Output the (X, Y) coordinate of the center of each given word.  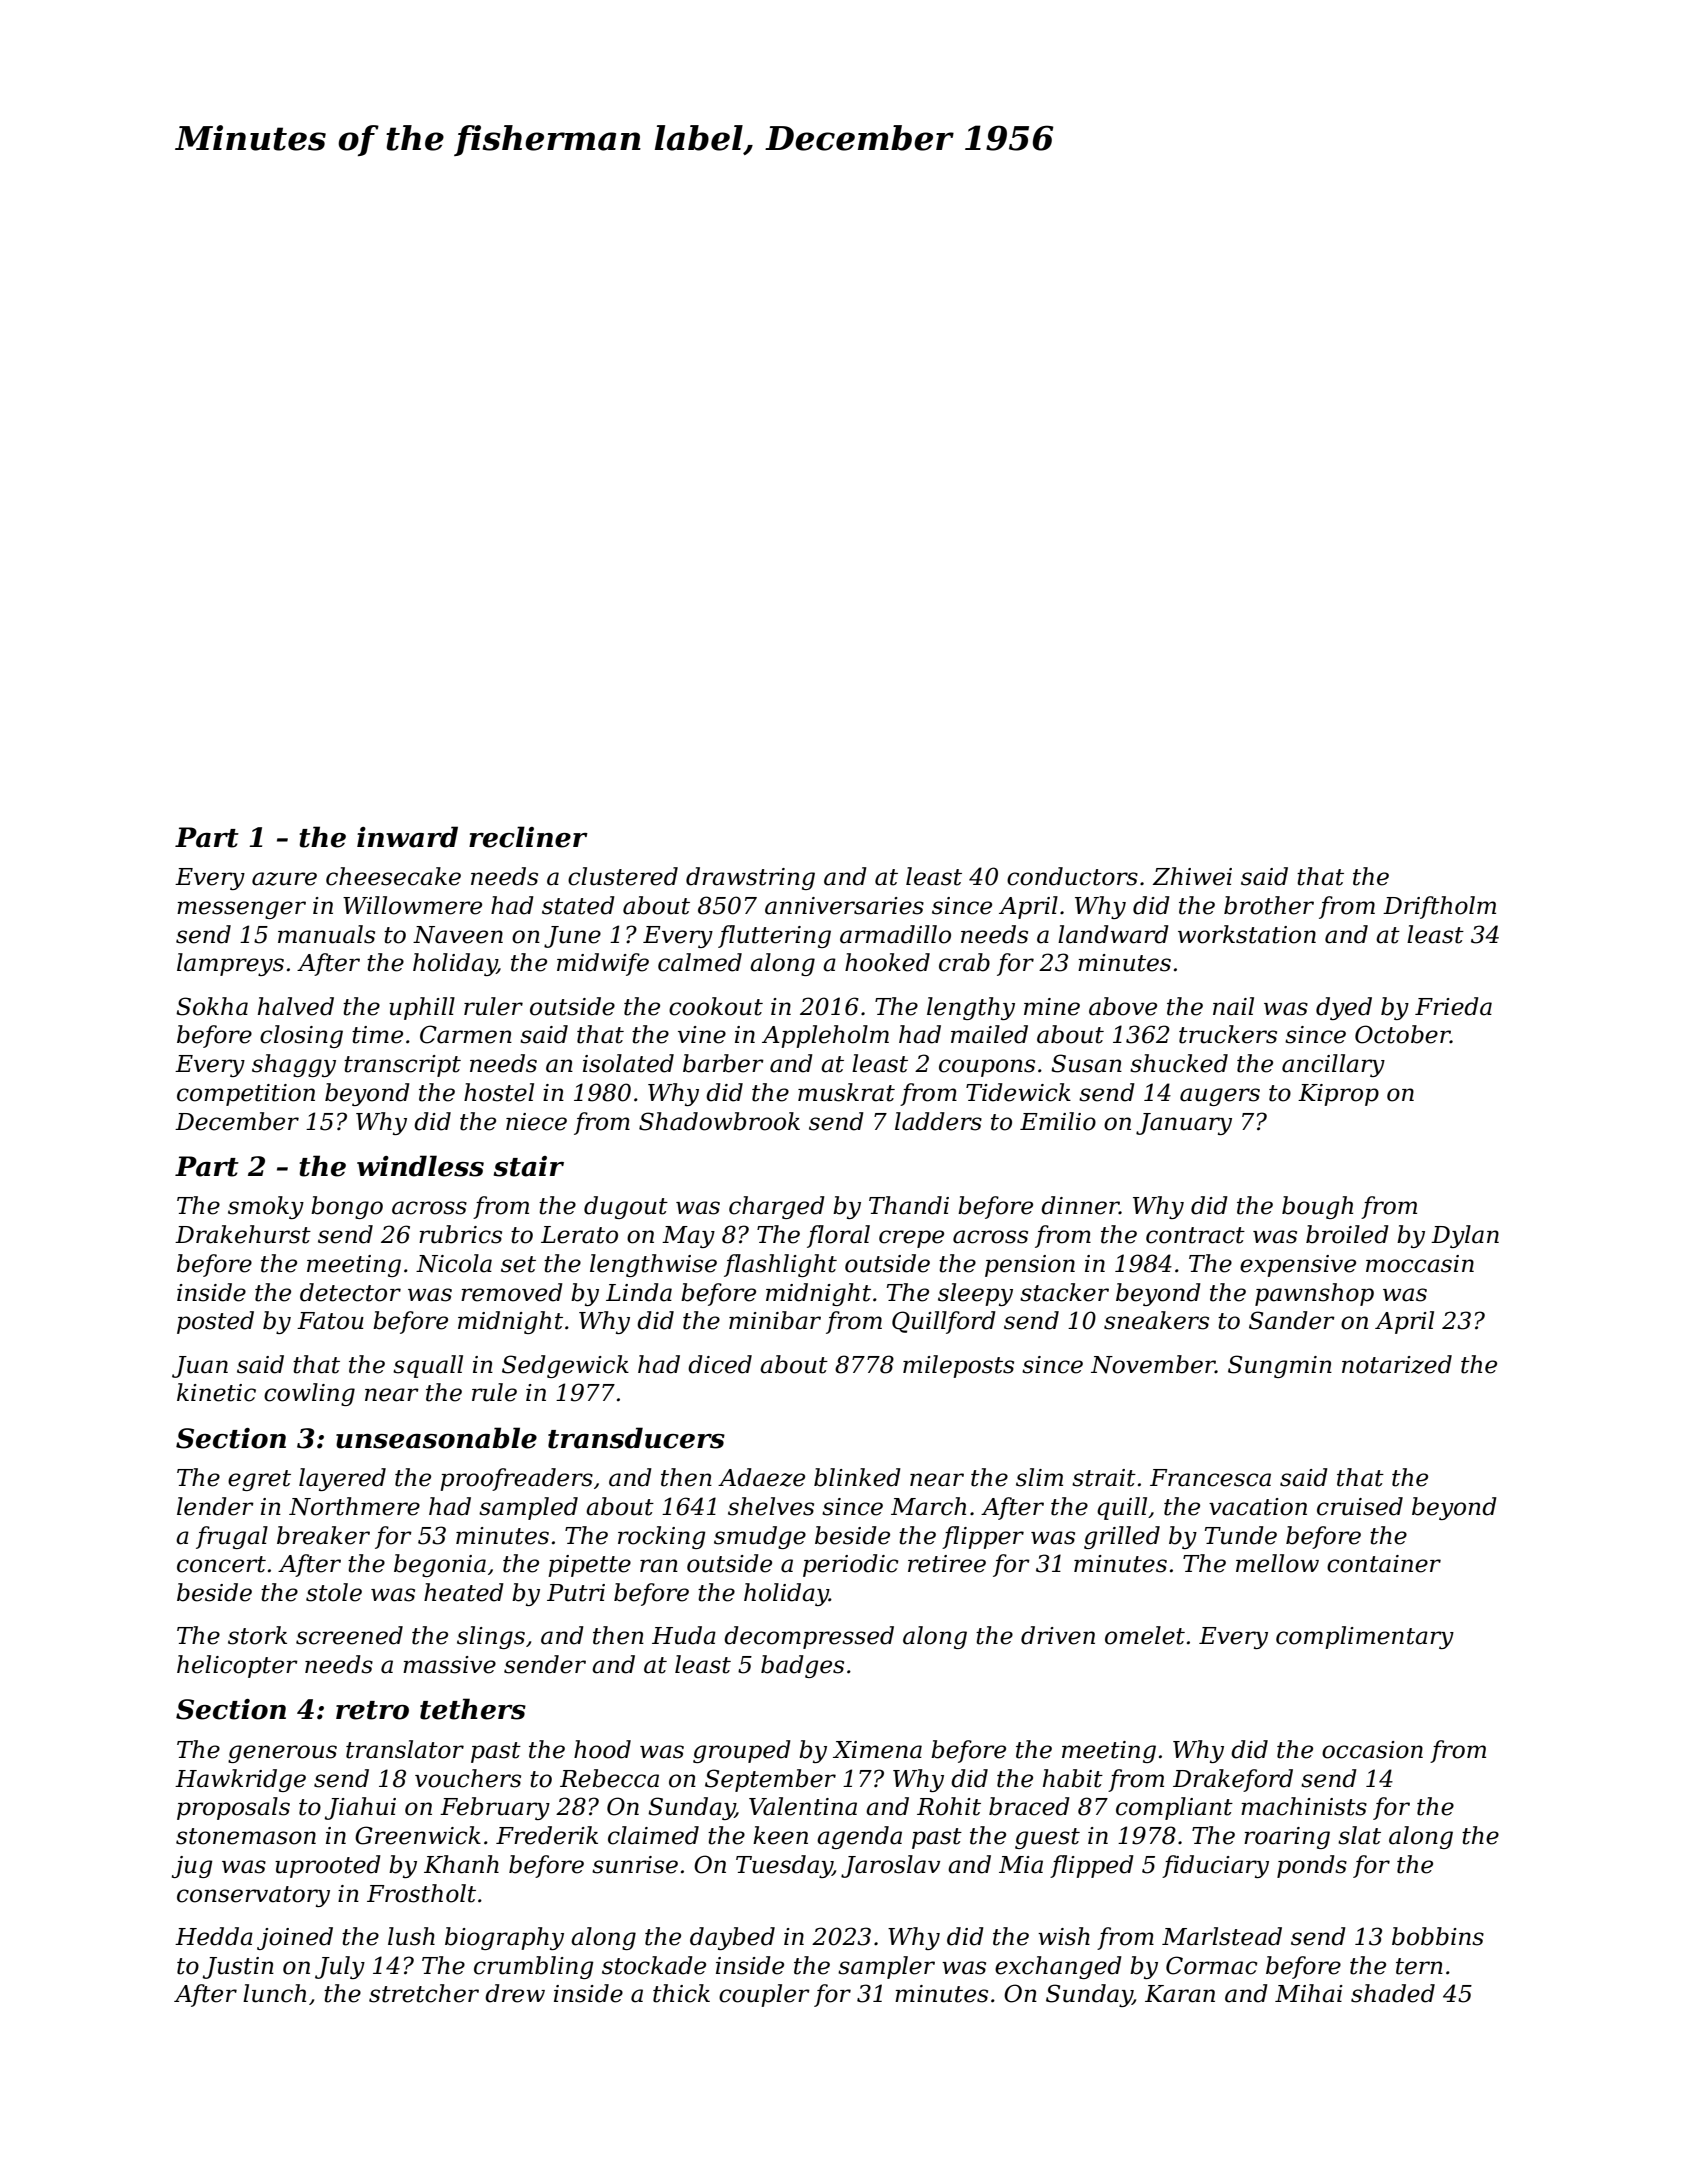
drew (515, 1993)
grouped (742, 1751)
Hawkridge (240, 1780)
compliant (1174, 1808)
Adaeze (761, 1477)
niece (536, 1122)
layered (342, 1479)
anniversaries (844, 906)
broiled (1347, 1234)
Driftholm (1439, 907)
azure (284, 879)
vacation (1258, 1507)
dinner (1080, 1205)
